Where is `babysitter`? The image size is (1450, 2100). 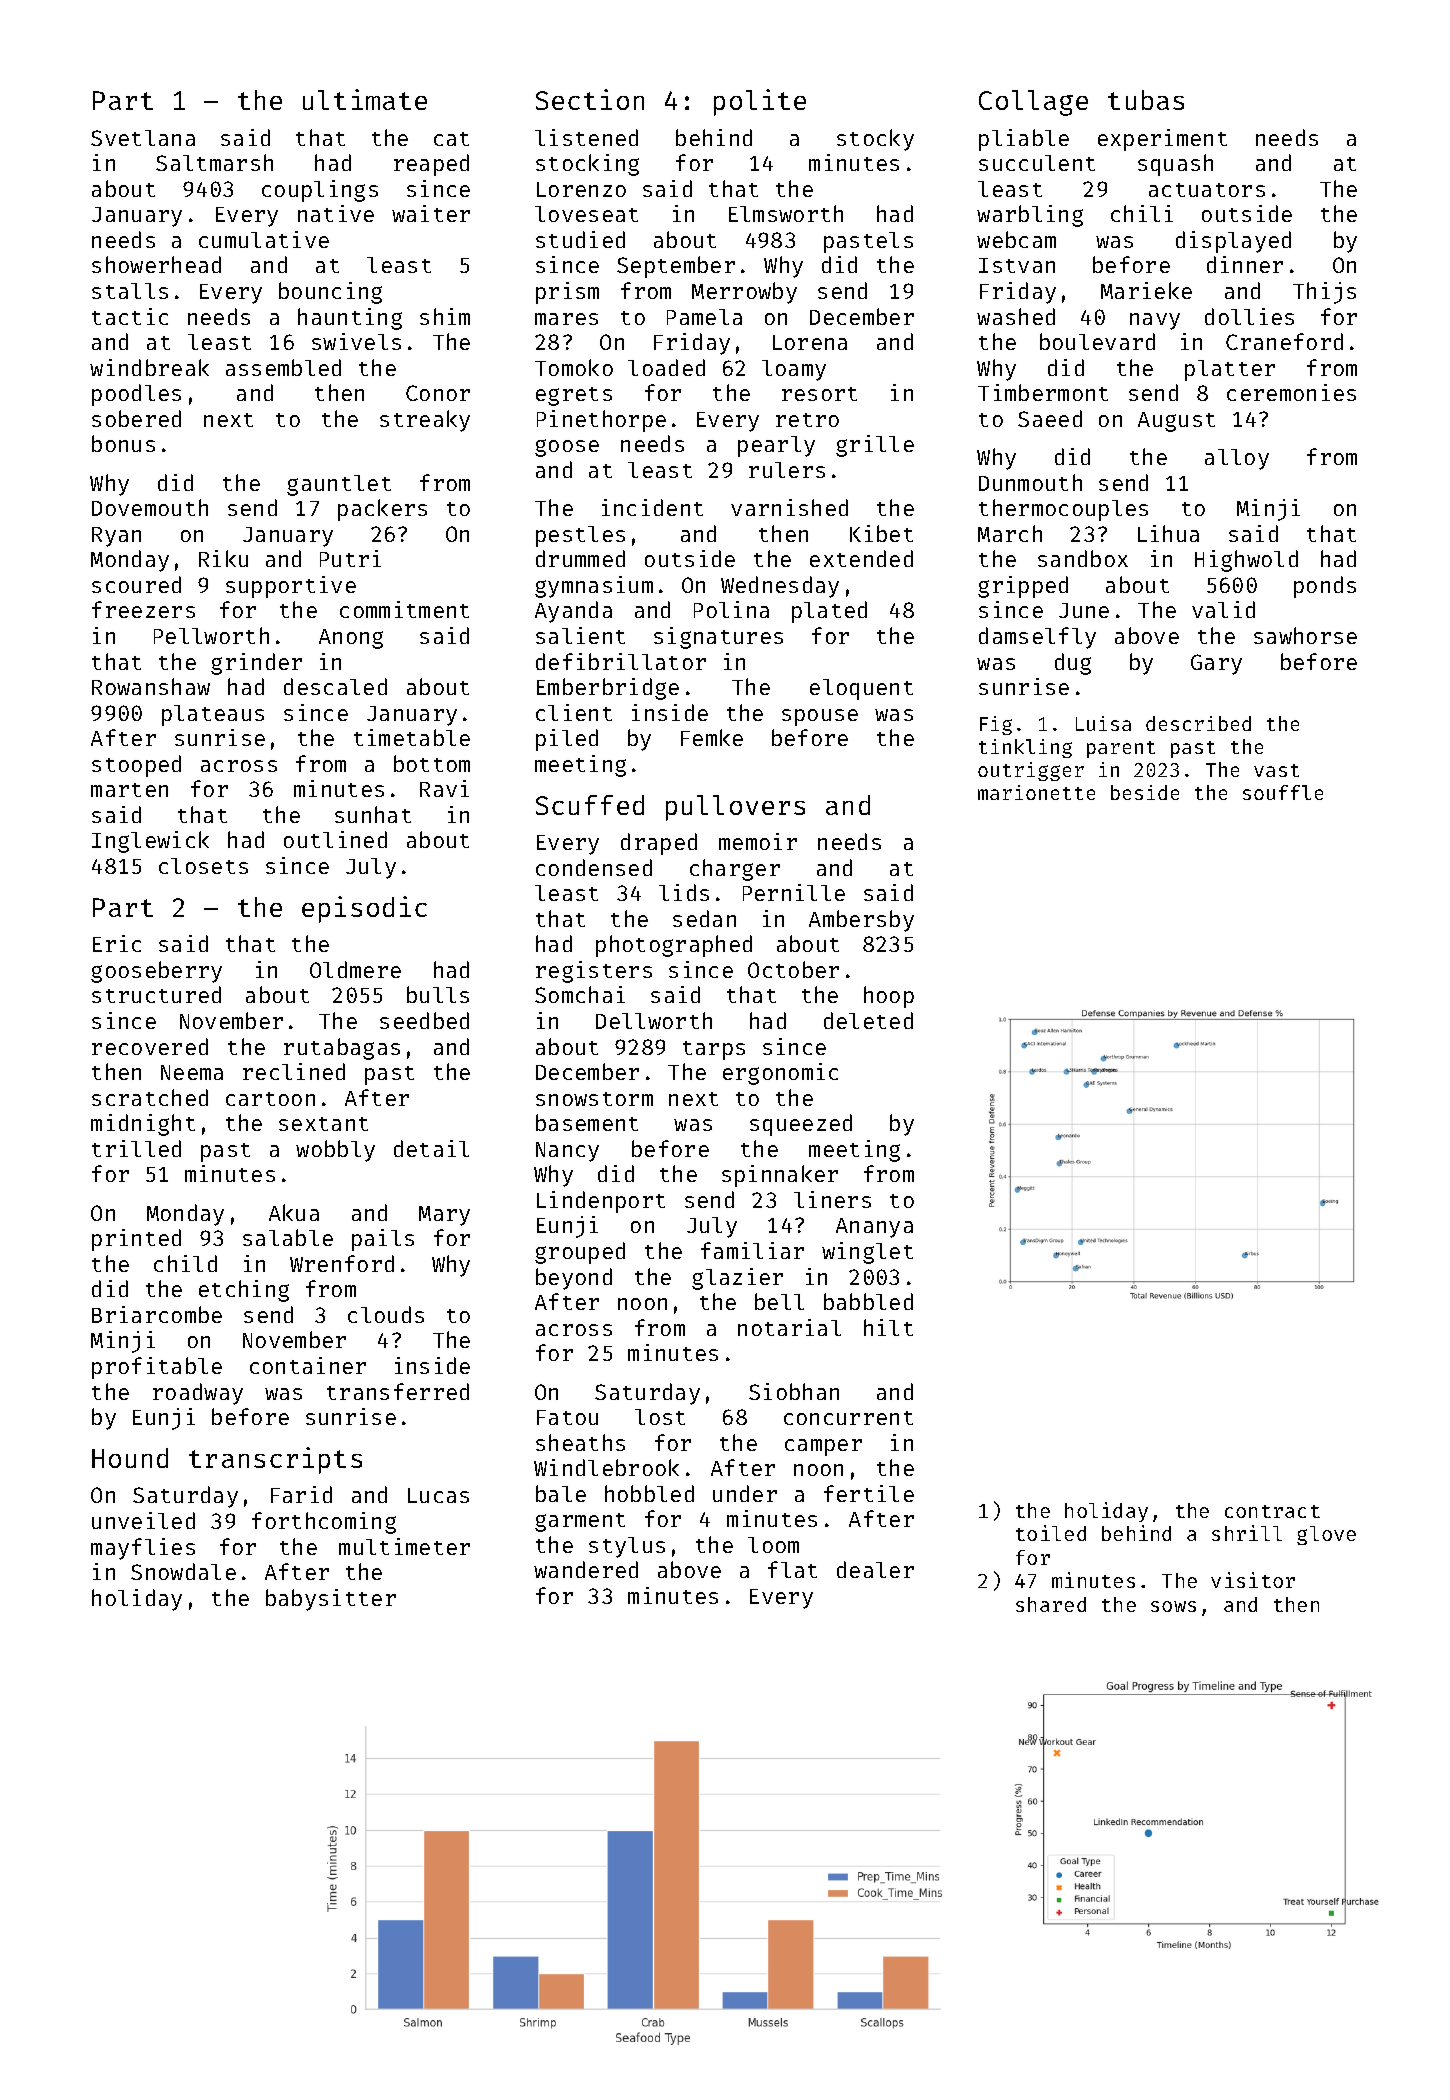 babysitter is located at coordinates (331, 1600).
